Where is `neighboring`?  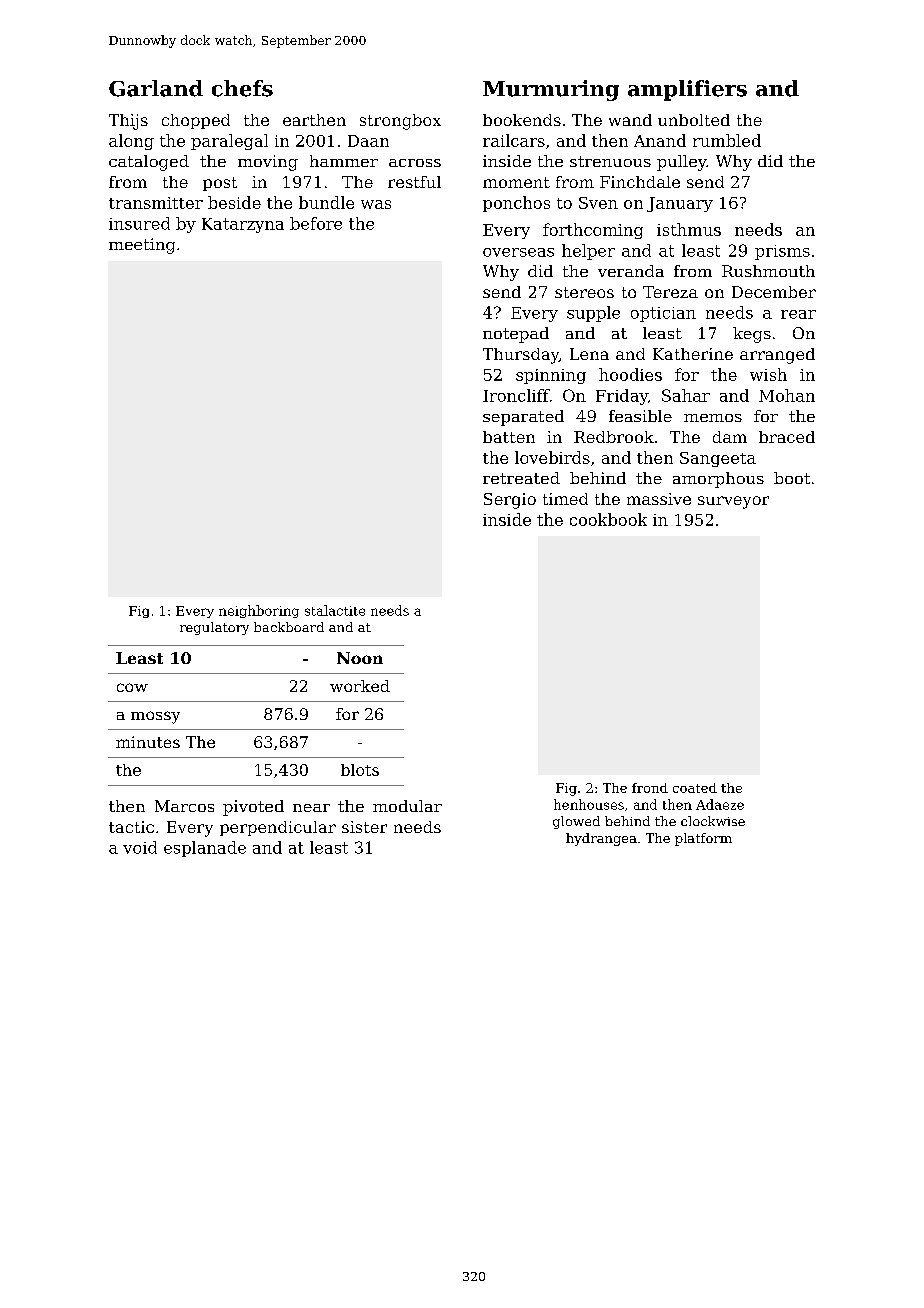 neighboring is located at coordinates (259, 611).
